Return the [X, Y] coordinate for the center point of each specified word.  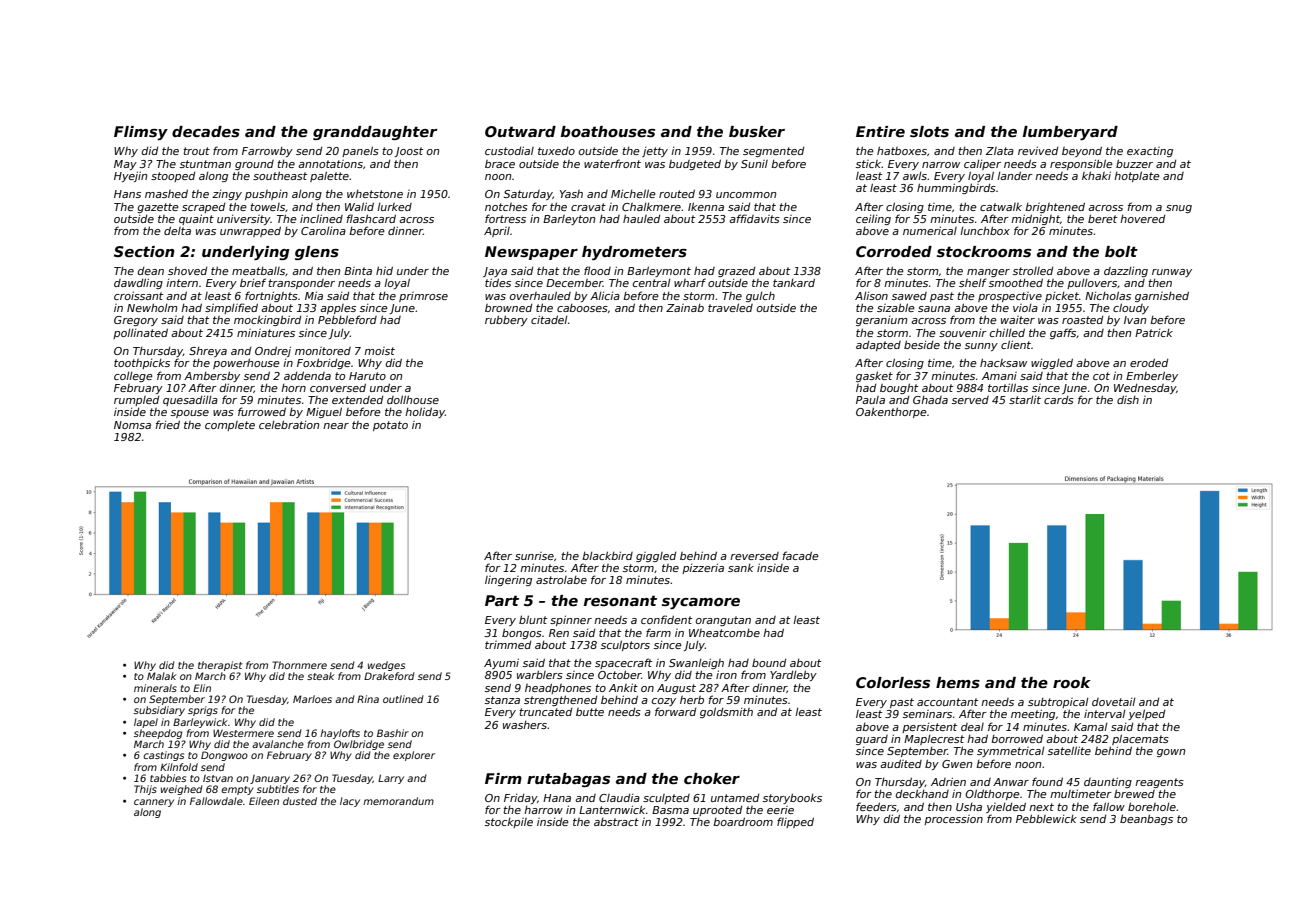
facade [800, 555]
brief [253, 282]
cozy [664, 702]
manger [988, 273]
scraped [203, 208]
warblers [540, 674]
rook [1072, 682]
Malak [162, 676]
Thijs [145, 790]
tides [498, 282]
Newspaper [531, 253]
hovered [1142, 219]
